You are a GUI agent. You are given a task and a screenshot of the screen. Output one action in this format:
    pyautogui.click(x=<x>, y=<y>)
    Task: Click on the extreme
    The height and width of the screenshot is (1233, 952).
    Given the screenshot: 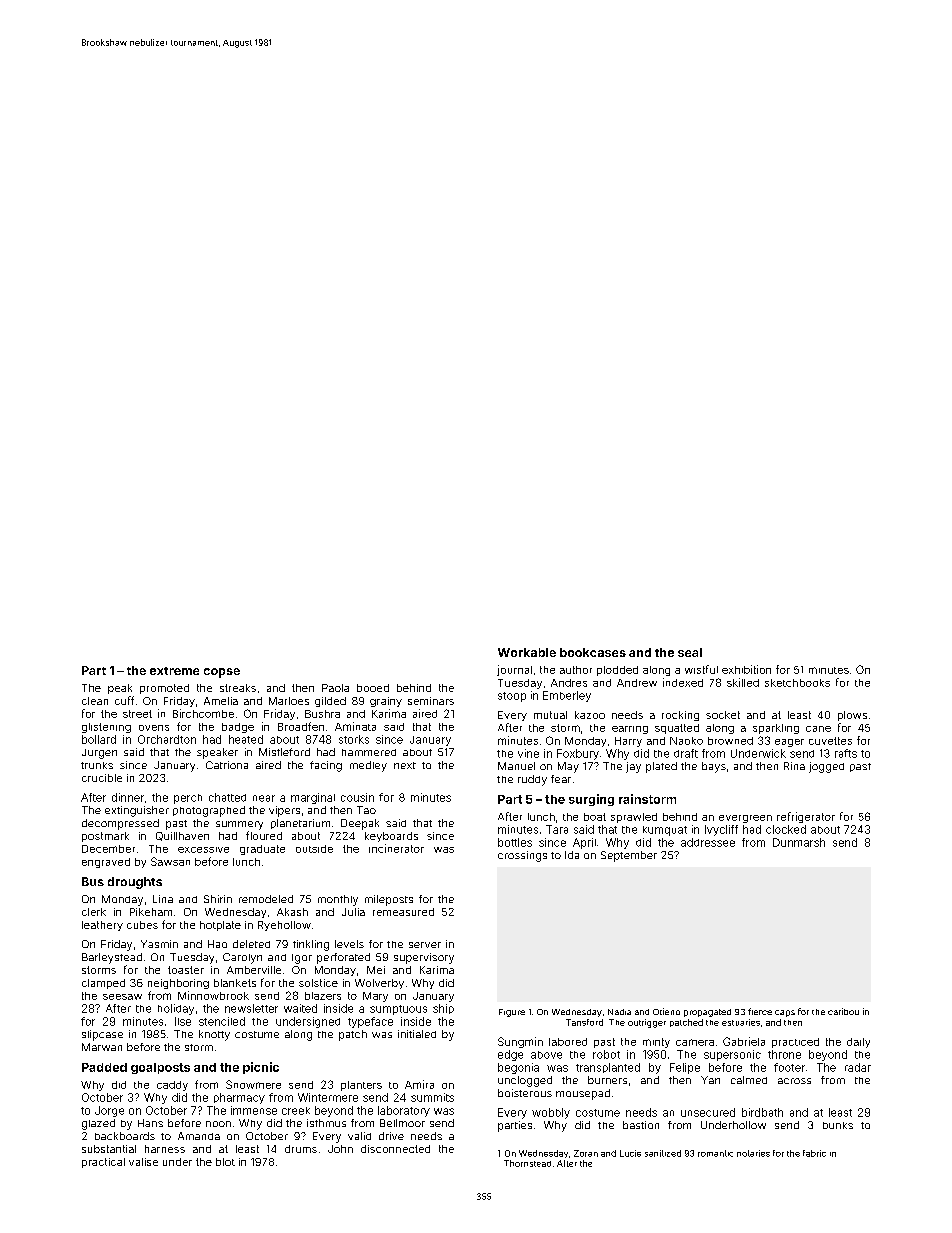 What is the action you would take?
    pyautogui.click(x=174, y=671)
